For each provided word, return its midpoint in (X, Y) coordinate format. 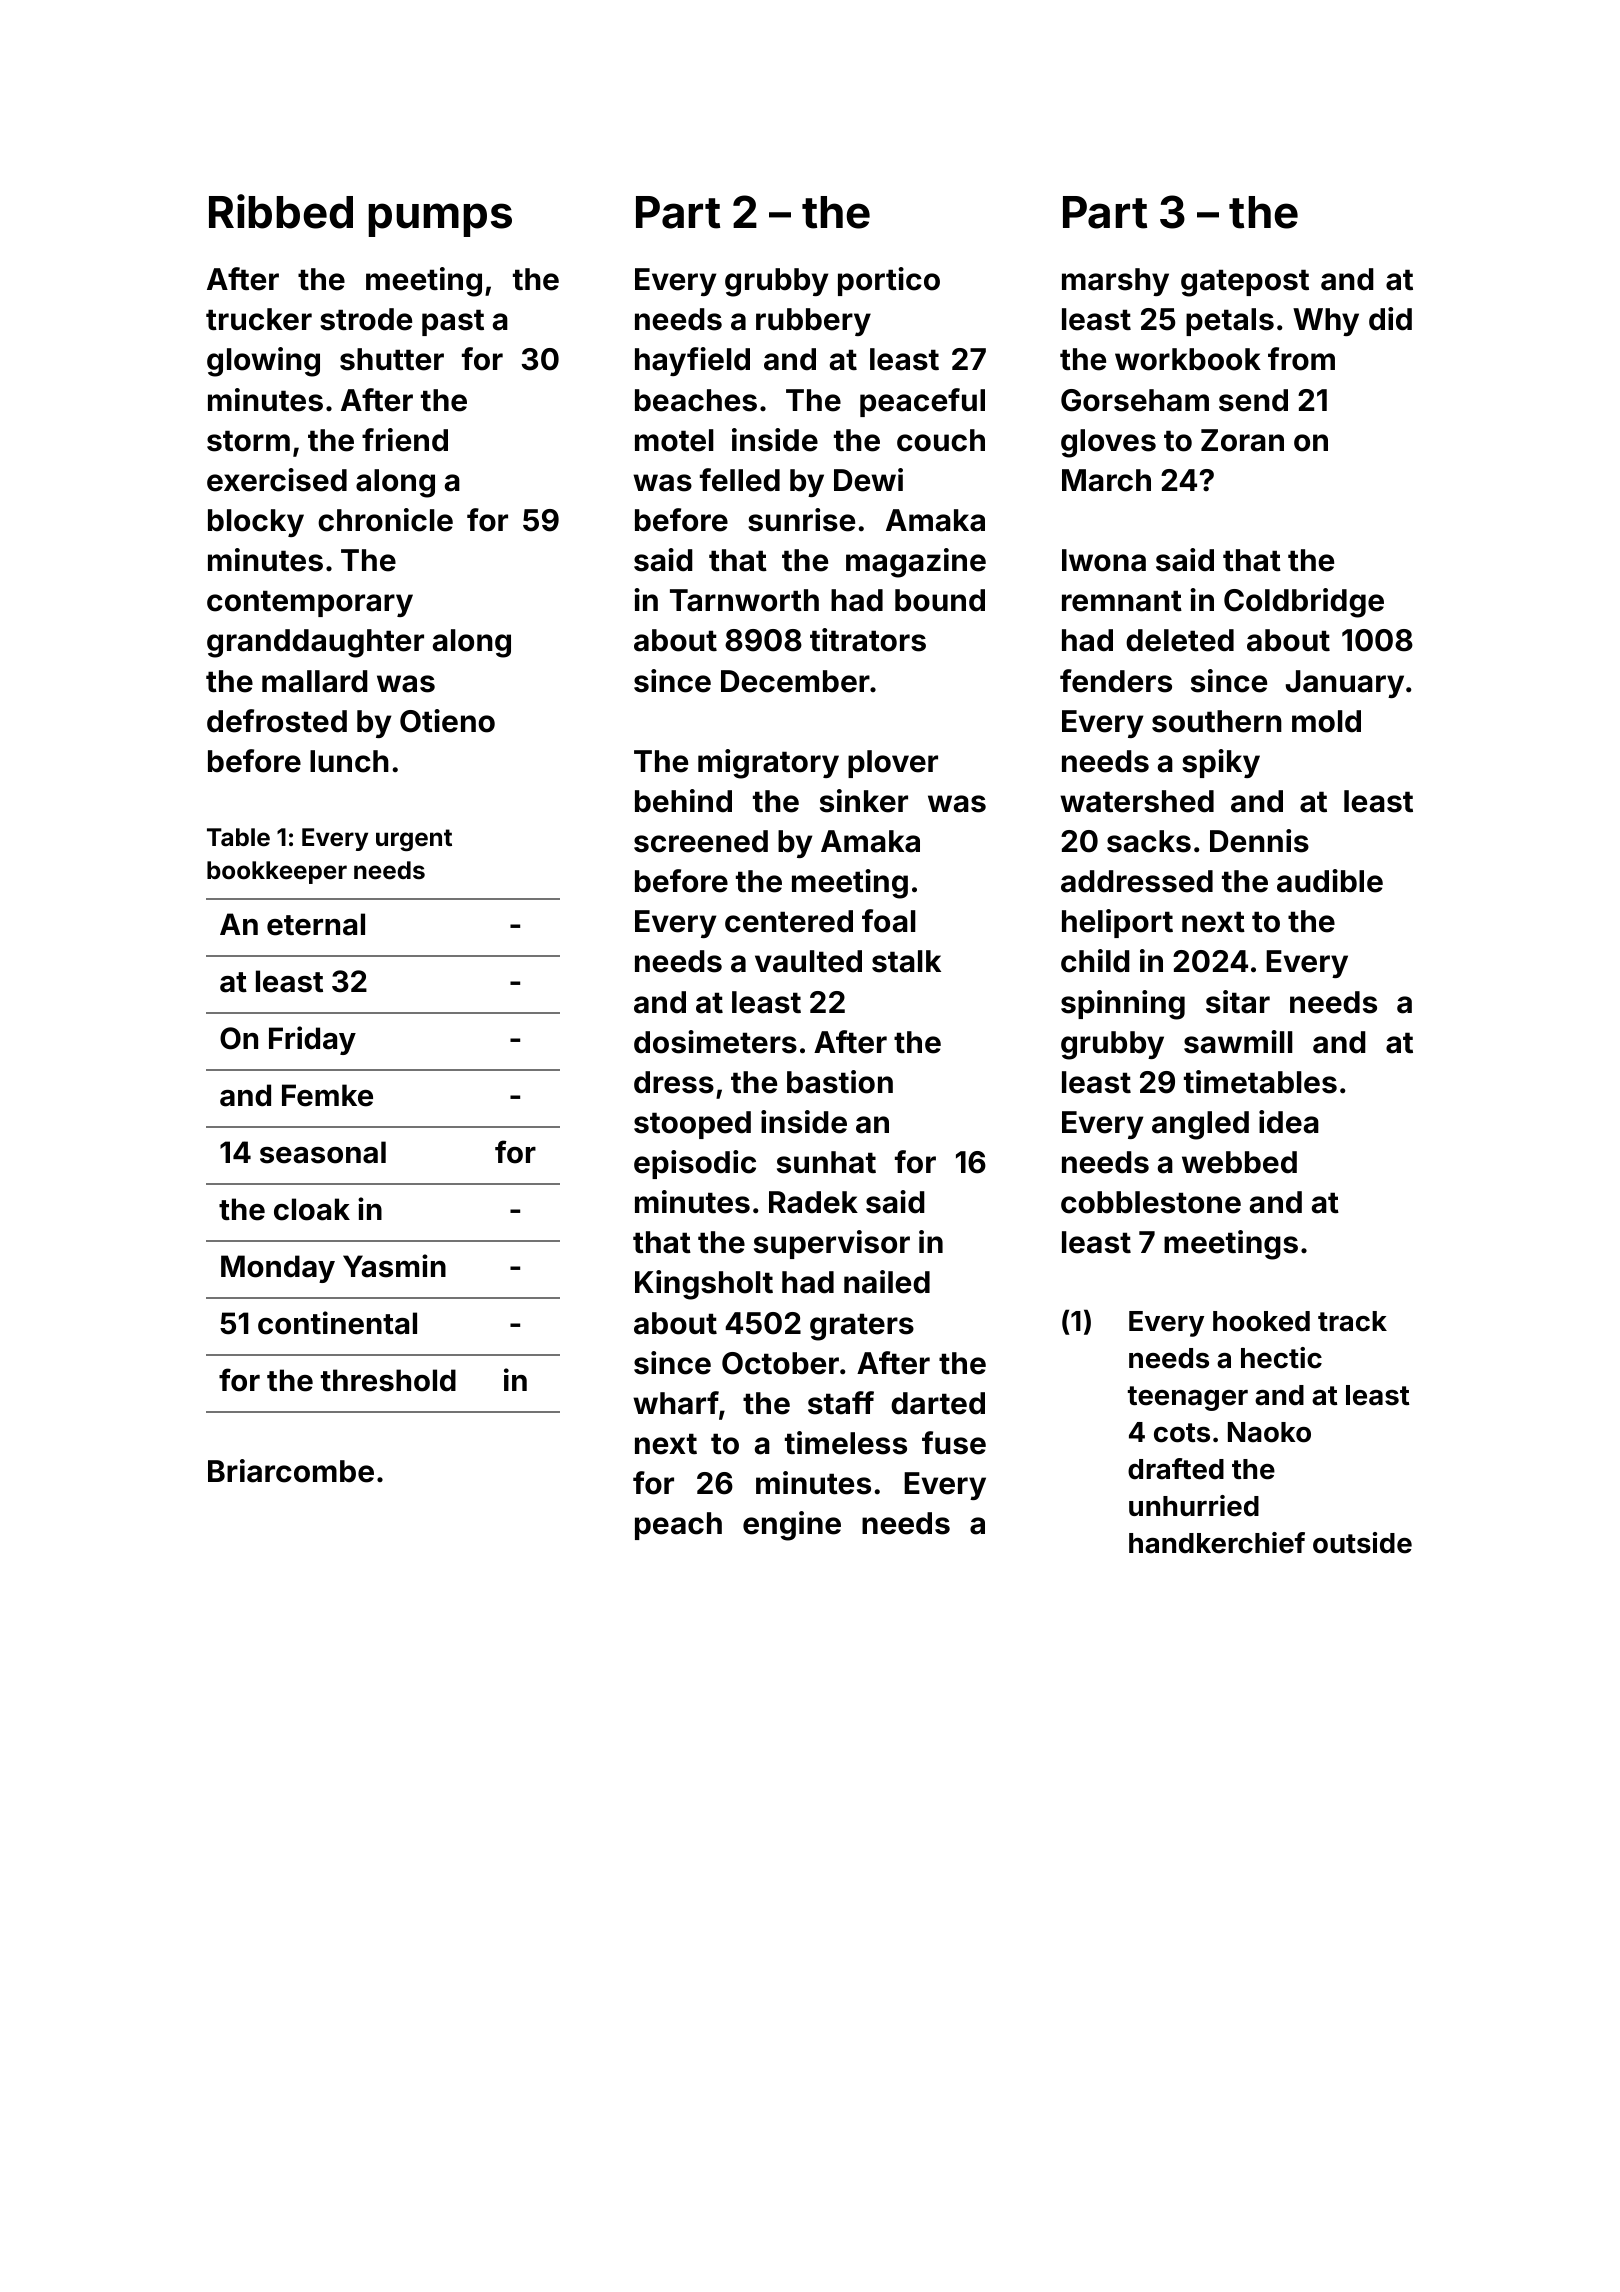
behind (683, 801)
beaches (696, 400)
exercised (277, 480)
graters (862, 1327)
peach (678, 1526)
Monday (278, 1269)
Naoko (1269, 1432)
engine (792, 1526)
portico (889, 281)
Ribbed (281, 211)
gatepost (1245, 283)
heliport (1117, 923)
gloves (1108, 443)
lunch (349, 761)
